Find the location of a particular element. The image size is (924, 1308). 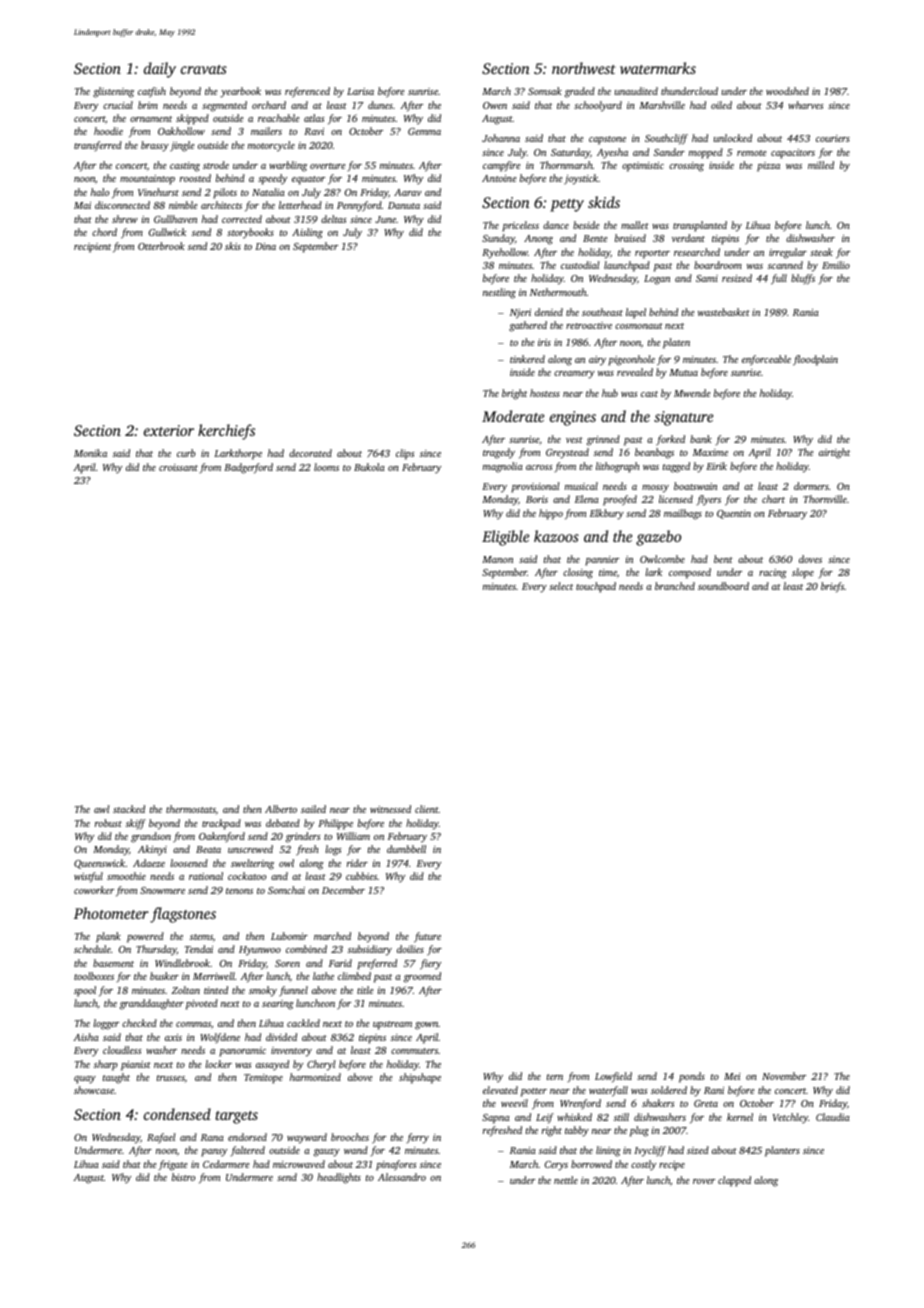

groomed is located at coordinates (422, 977).
